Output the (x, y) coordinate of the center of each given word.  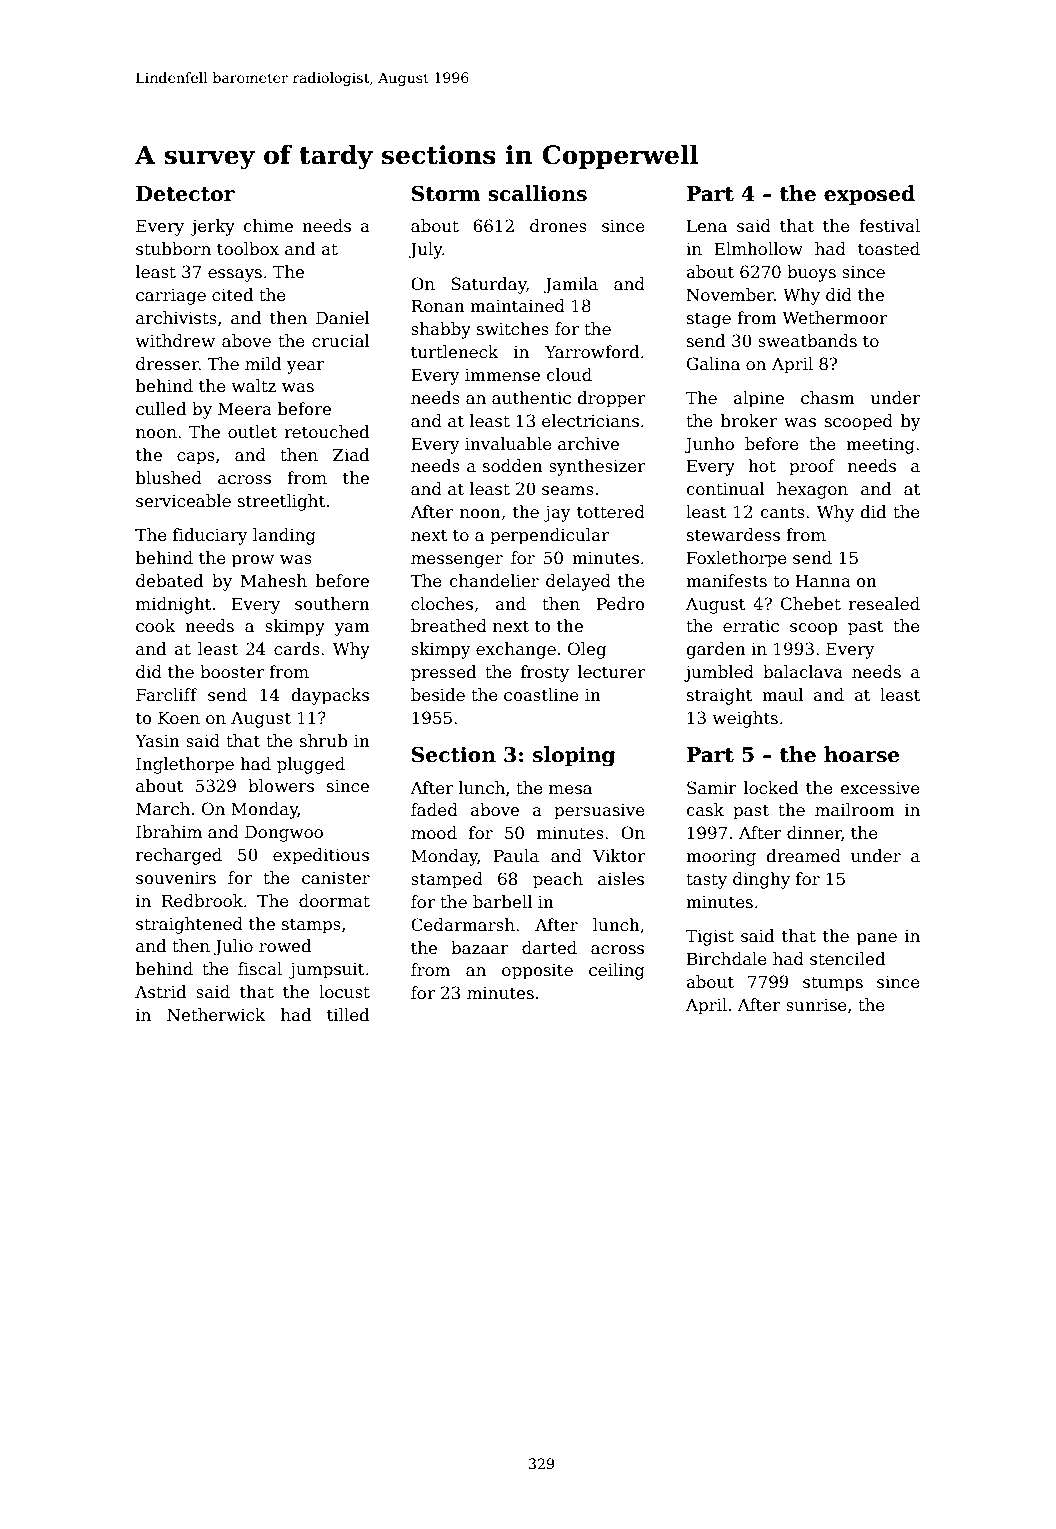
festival (889, 226)
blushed (169, 478)
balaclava (803, 672)
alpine (759, 399)
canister (336, 878)
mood (434, 833)
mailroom (855, 810)
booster (232, 672)
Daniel (342, 318)
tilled (348, 1015)
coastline (541, 695)
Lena (707, 226)
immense (502, 375)
